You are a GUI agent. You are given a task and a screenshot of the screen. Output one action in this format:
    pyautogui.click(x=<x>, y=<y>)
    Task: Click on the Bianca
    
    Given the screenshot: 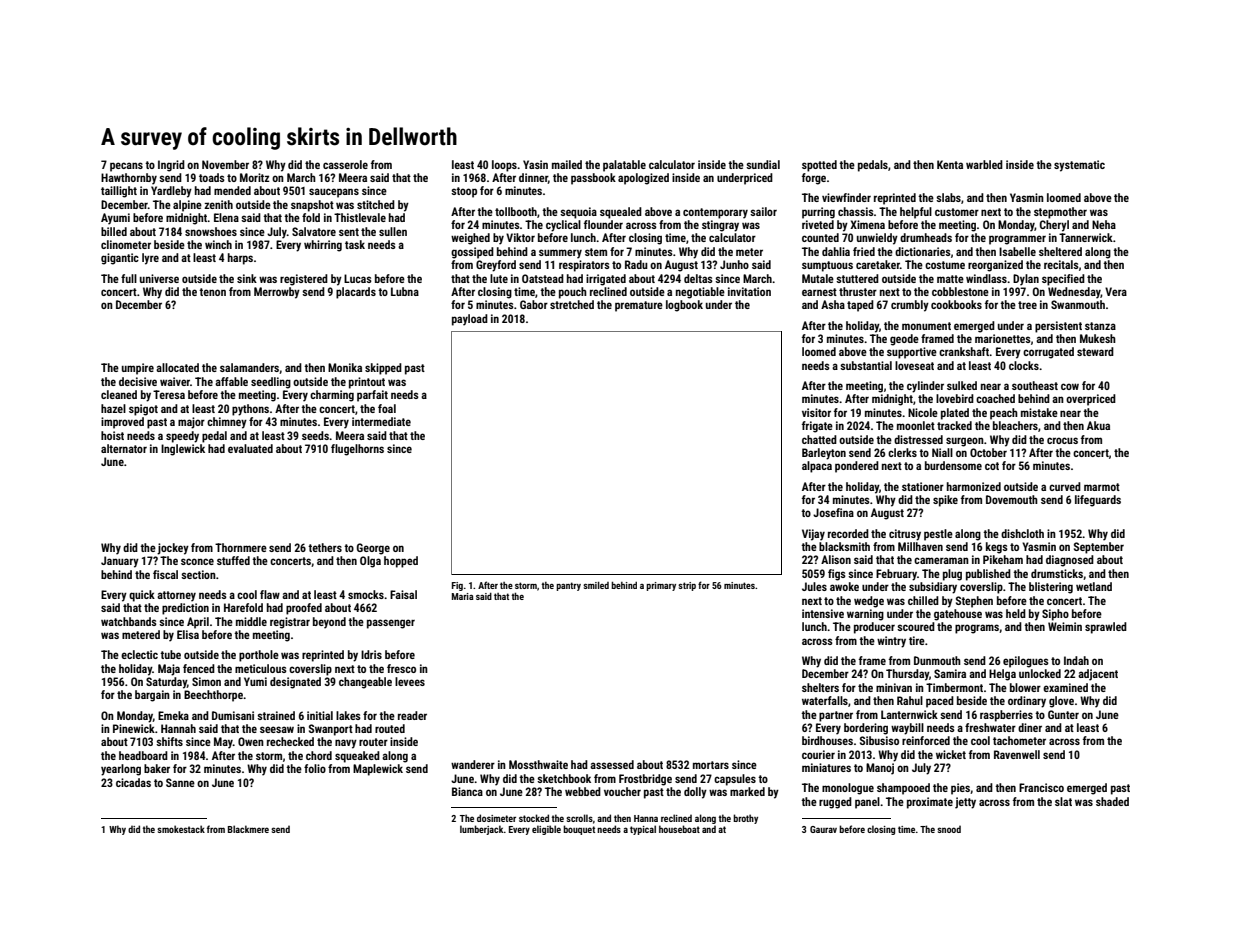 What is the action you would take?
    pyautogui.click(x=467, y=791)
